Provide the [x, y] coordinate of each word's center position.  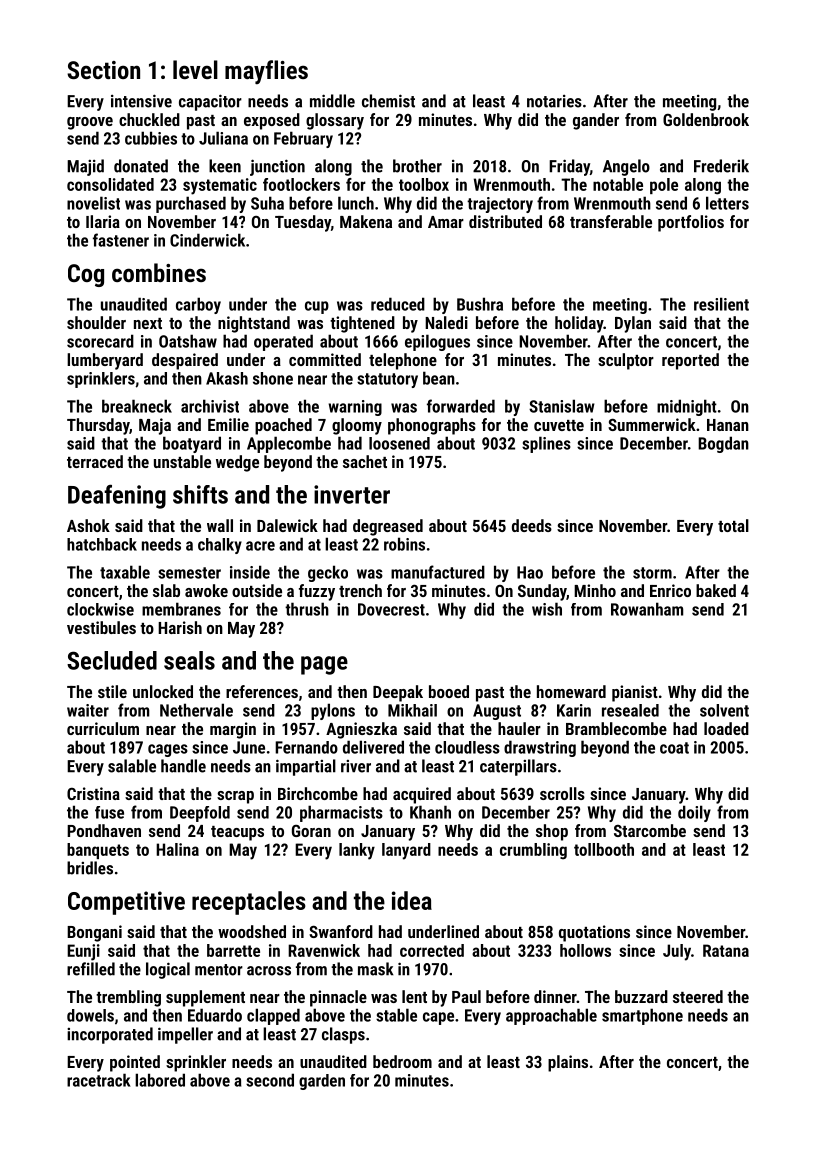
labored [160, 1080]
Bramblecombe [616, 728]
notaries [554, 101]
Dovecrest [391, 609]
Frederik [721, 166]
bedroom [402, 1061]
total [733, 525]
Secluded [112, 660]
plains [568, 1063]
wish [547, 609]
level [195, 69]
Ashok [88, 525]
